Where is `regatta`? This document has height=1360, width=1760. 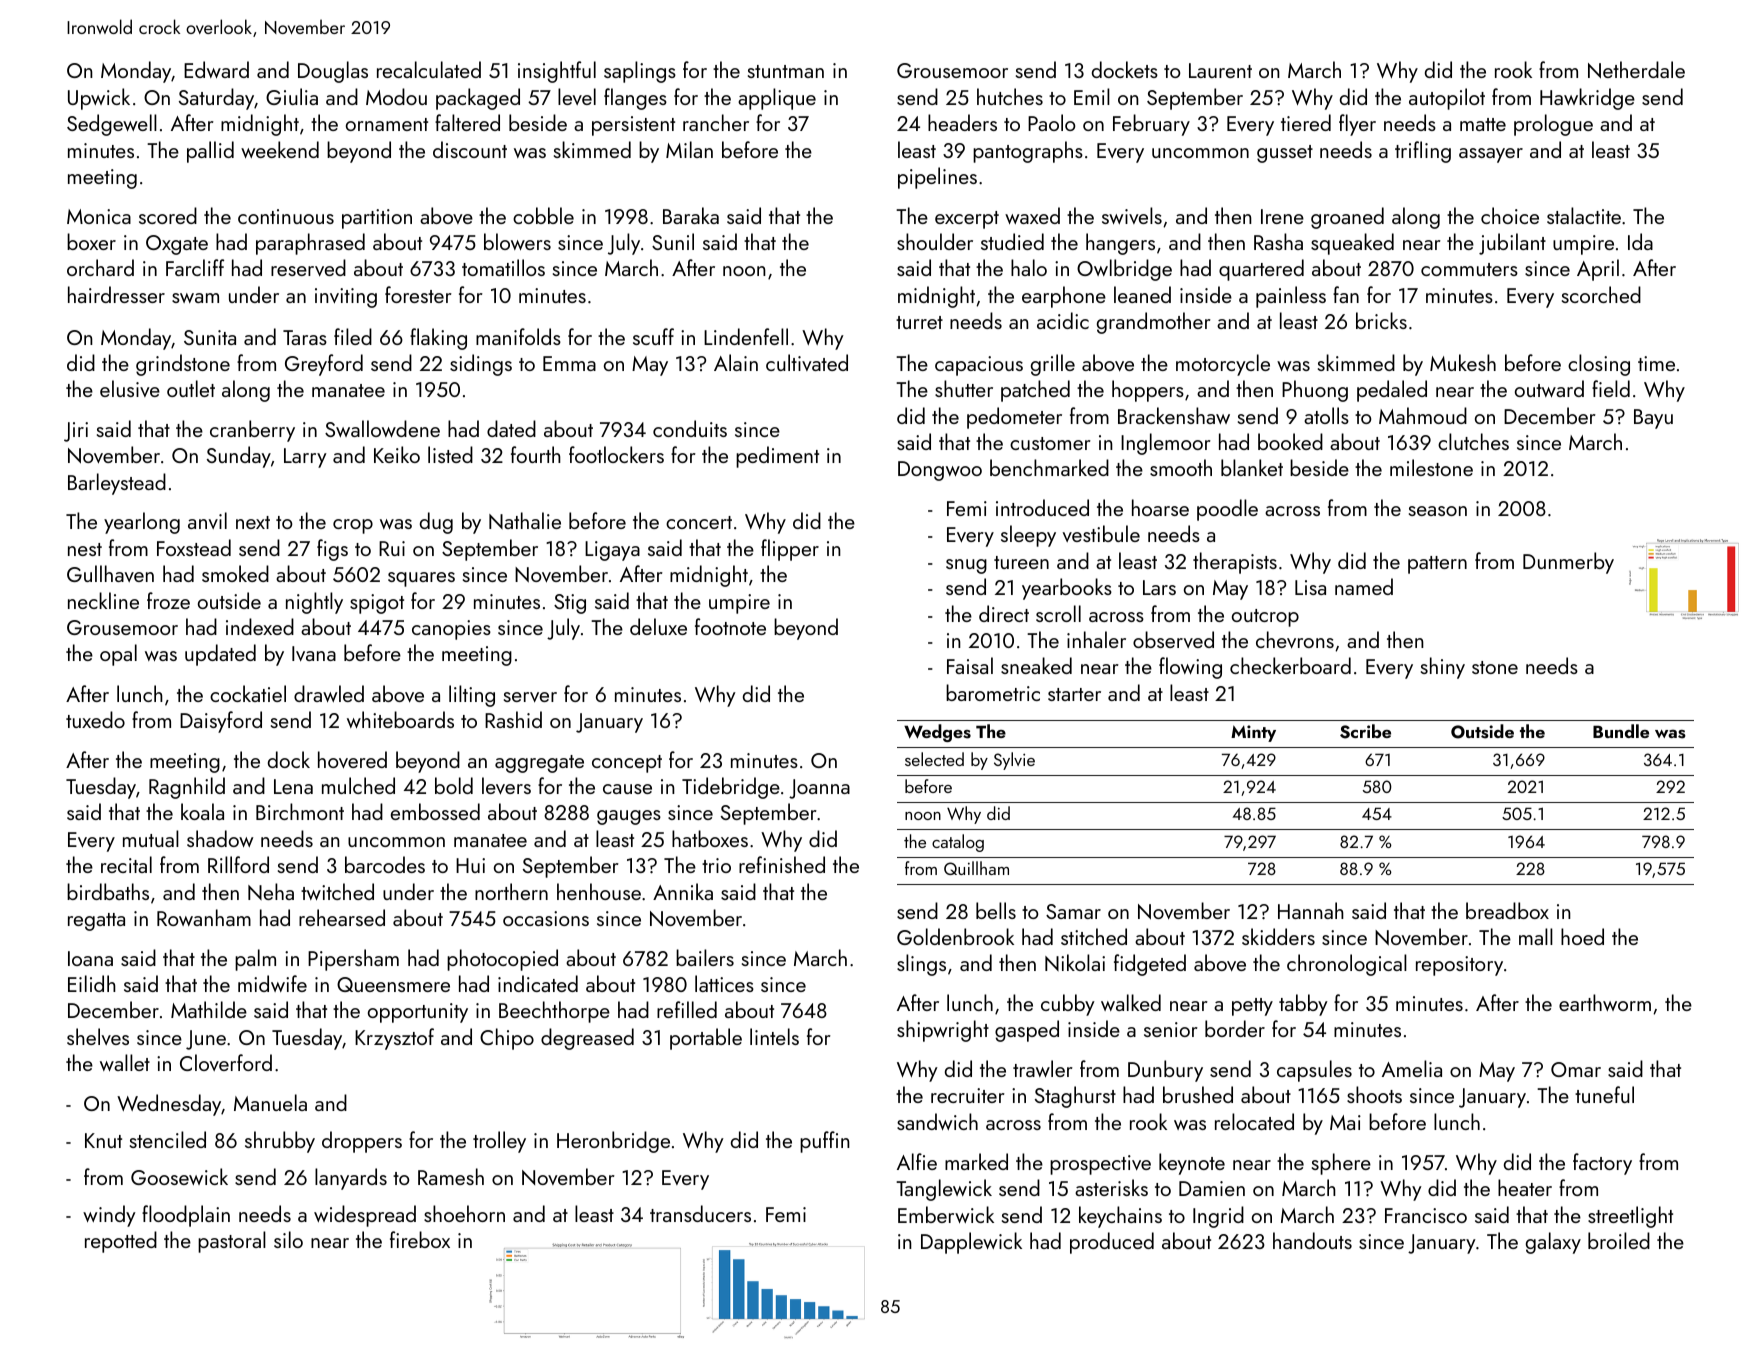 regatta is located at coordinates (96, 922).
